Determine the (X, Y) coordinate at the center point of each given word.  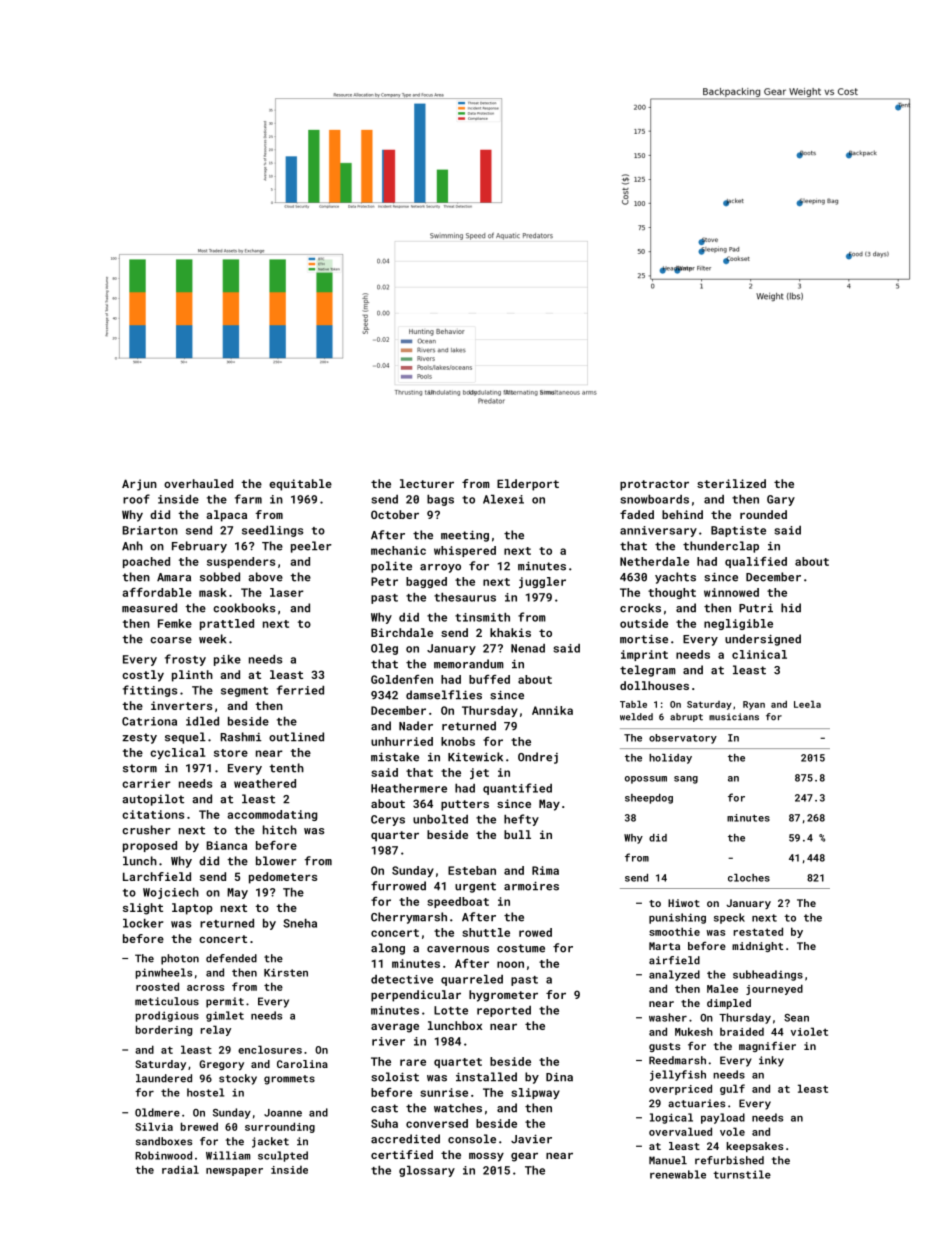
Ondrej (538, 758)
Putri (756, 608)
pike (227, 660)
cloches (749, 878)
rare (413, 1062)
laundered (164, 1078)
